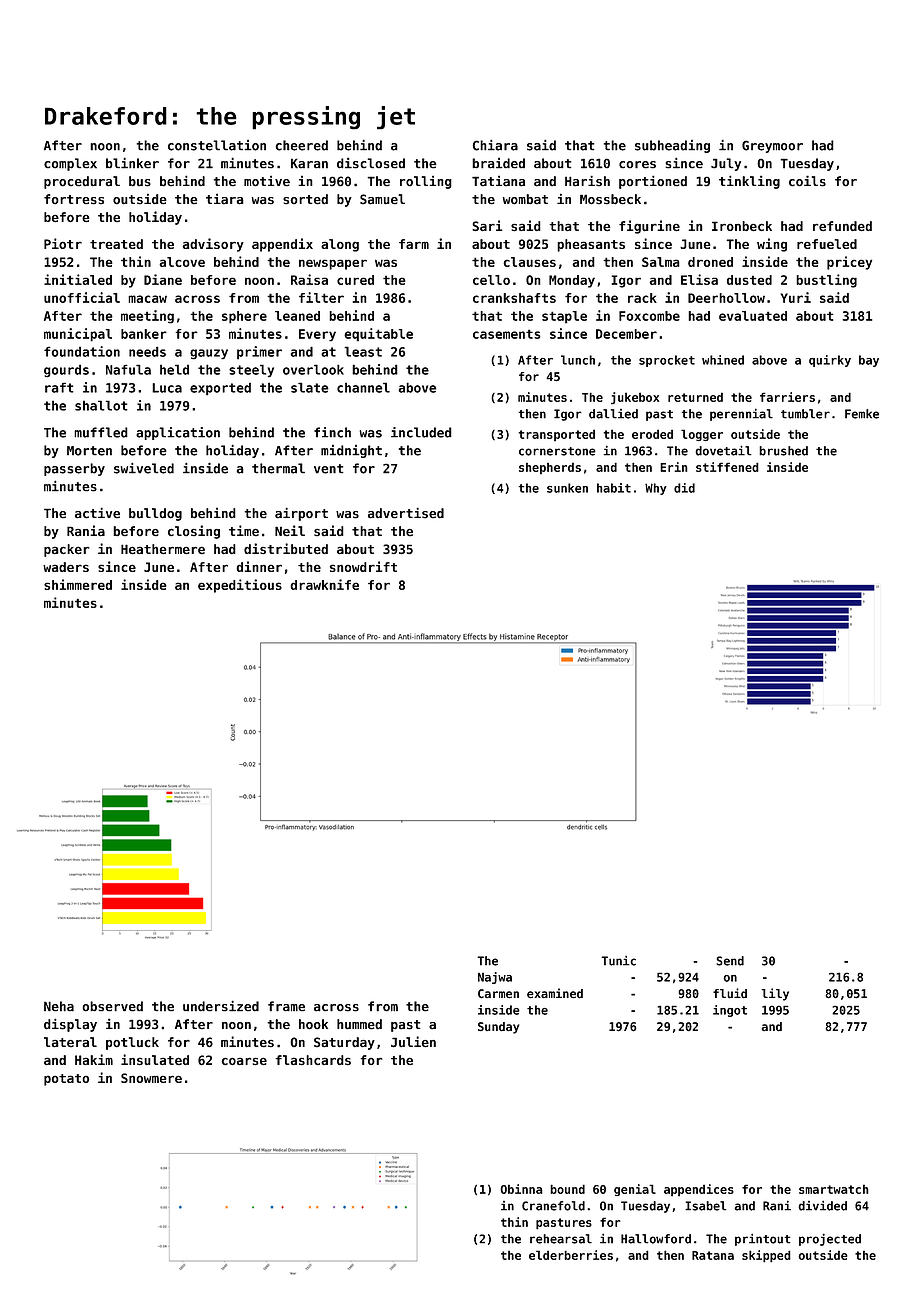 This screenshot has width=924, height=1308. What do you see at coordinates (495, 145) in the screenshot?
I see `Chiara` at bounding box center [495, 145].
